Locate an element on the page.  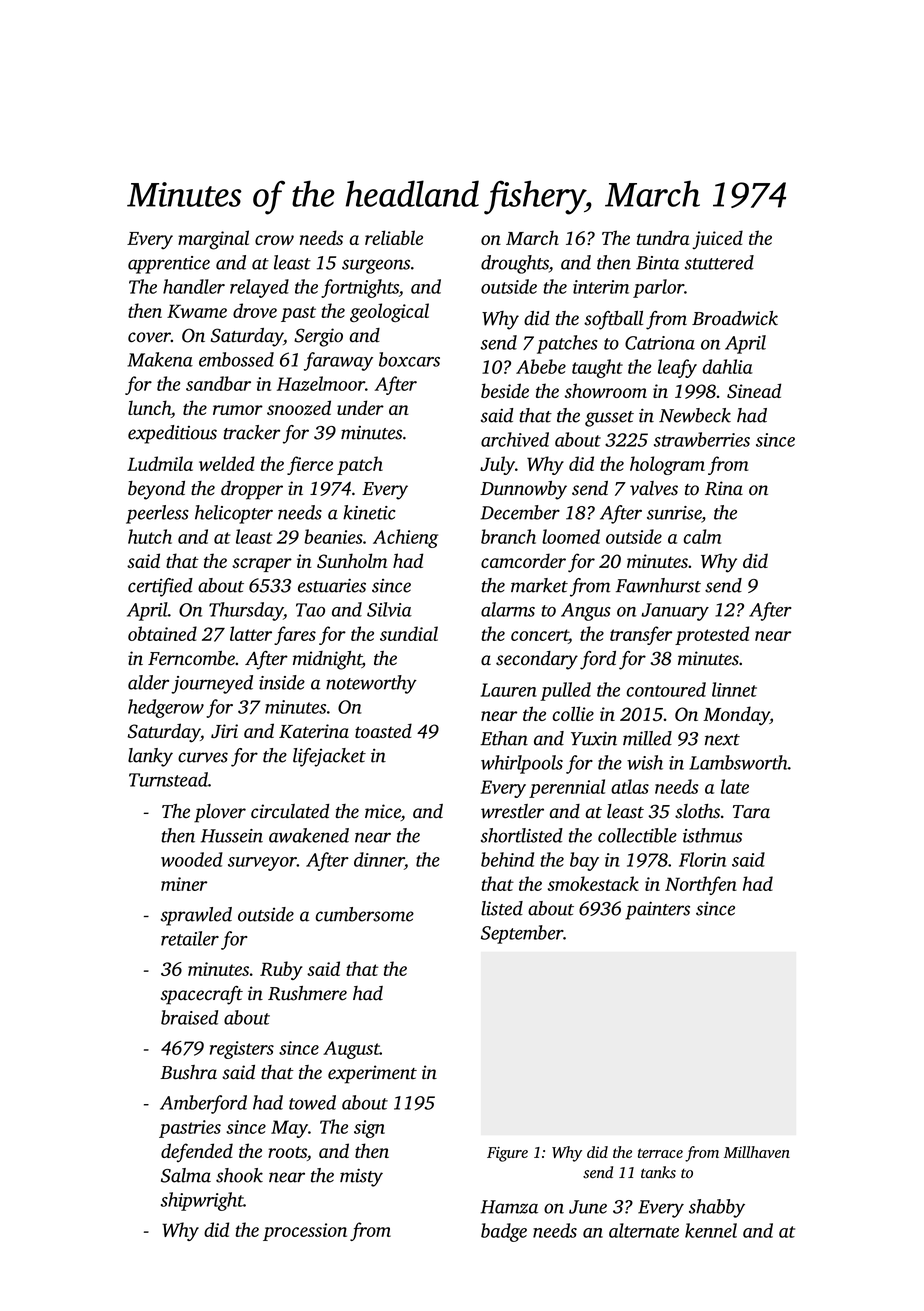
registers is located at coordinates (242, 1050).
